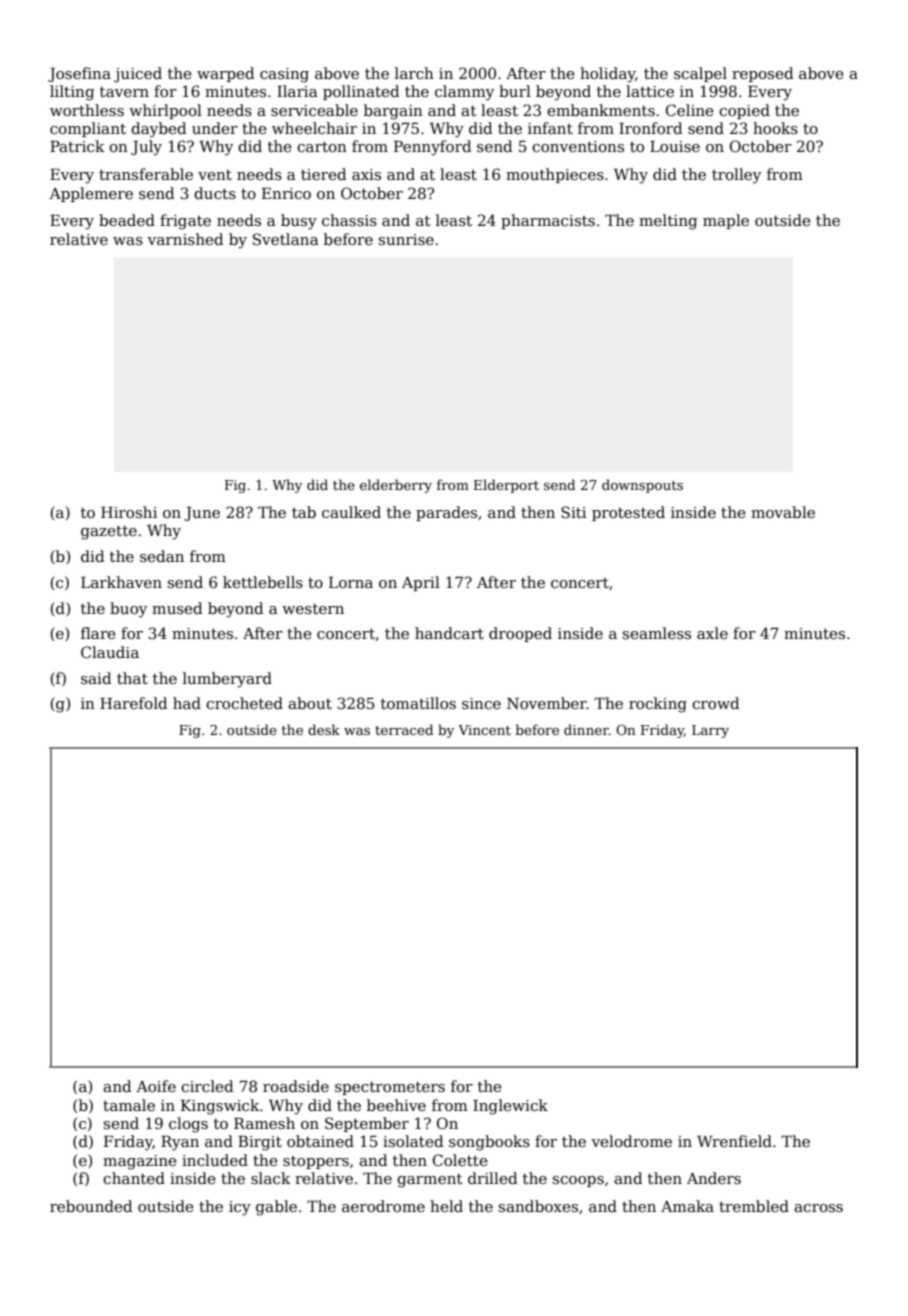  What do you see at coordinates (818, 1208) in the screenshot?
I see `across` at bounding box center [818, 1208].
